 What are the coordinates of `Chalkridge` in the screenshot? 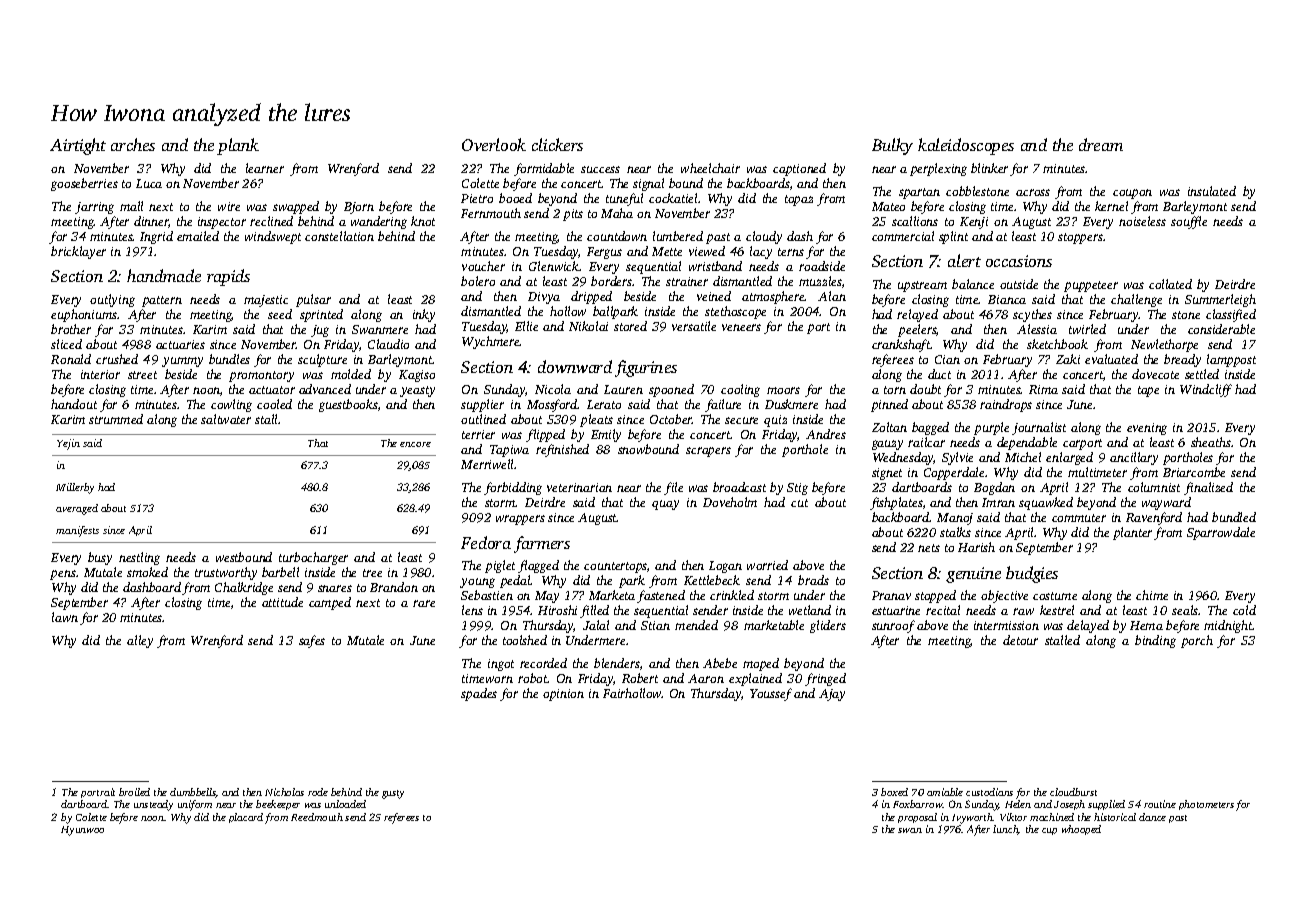 It's located at (244, 588).
